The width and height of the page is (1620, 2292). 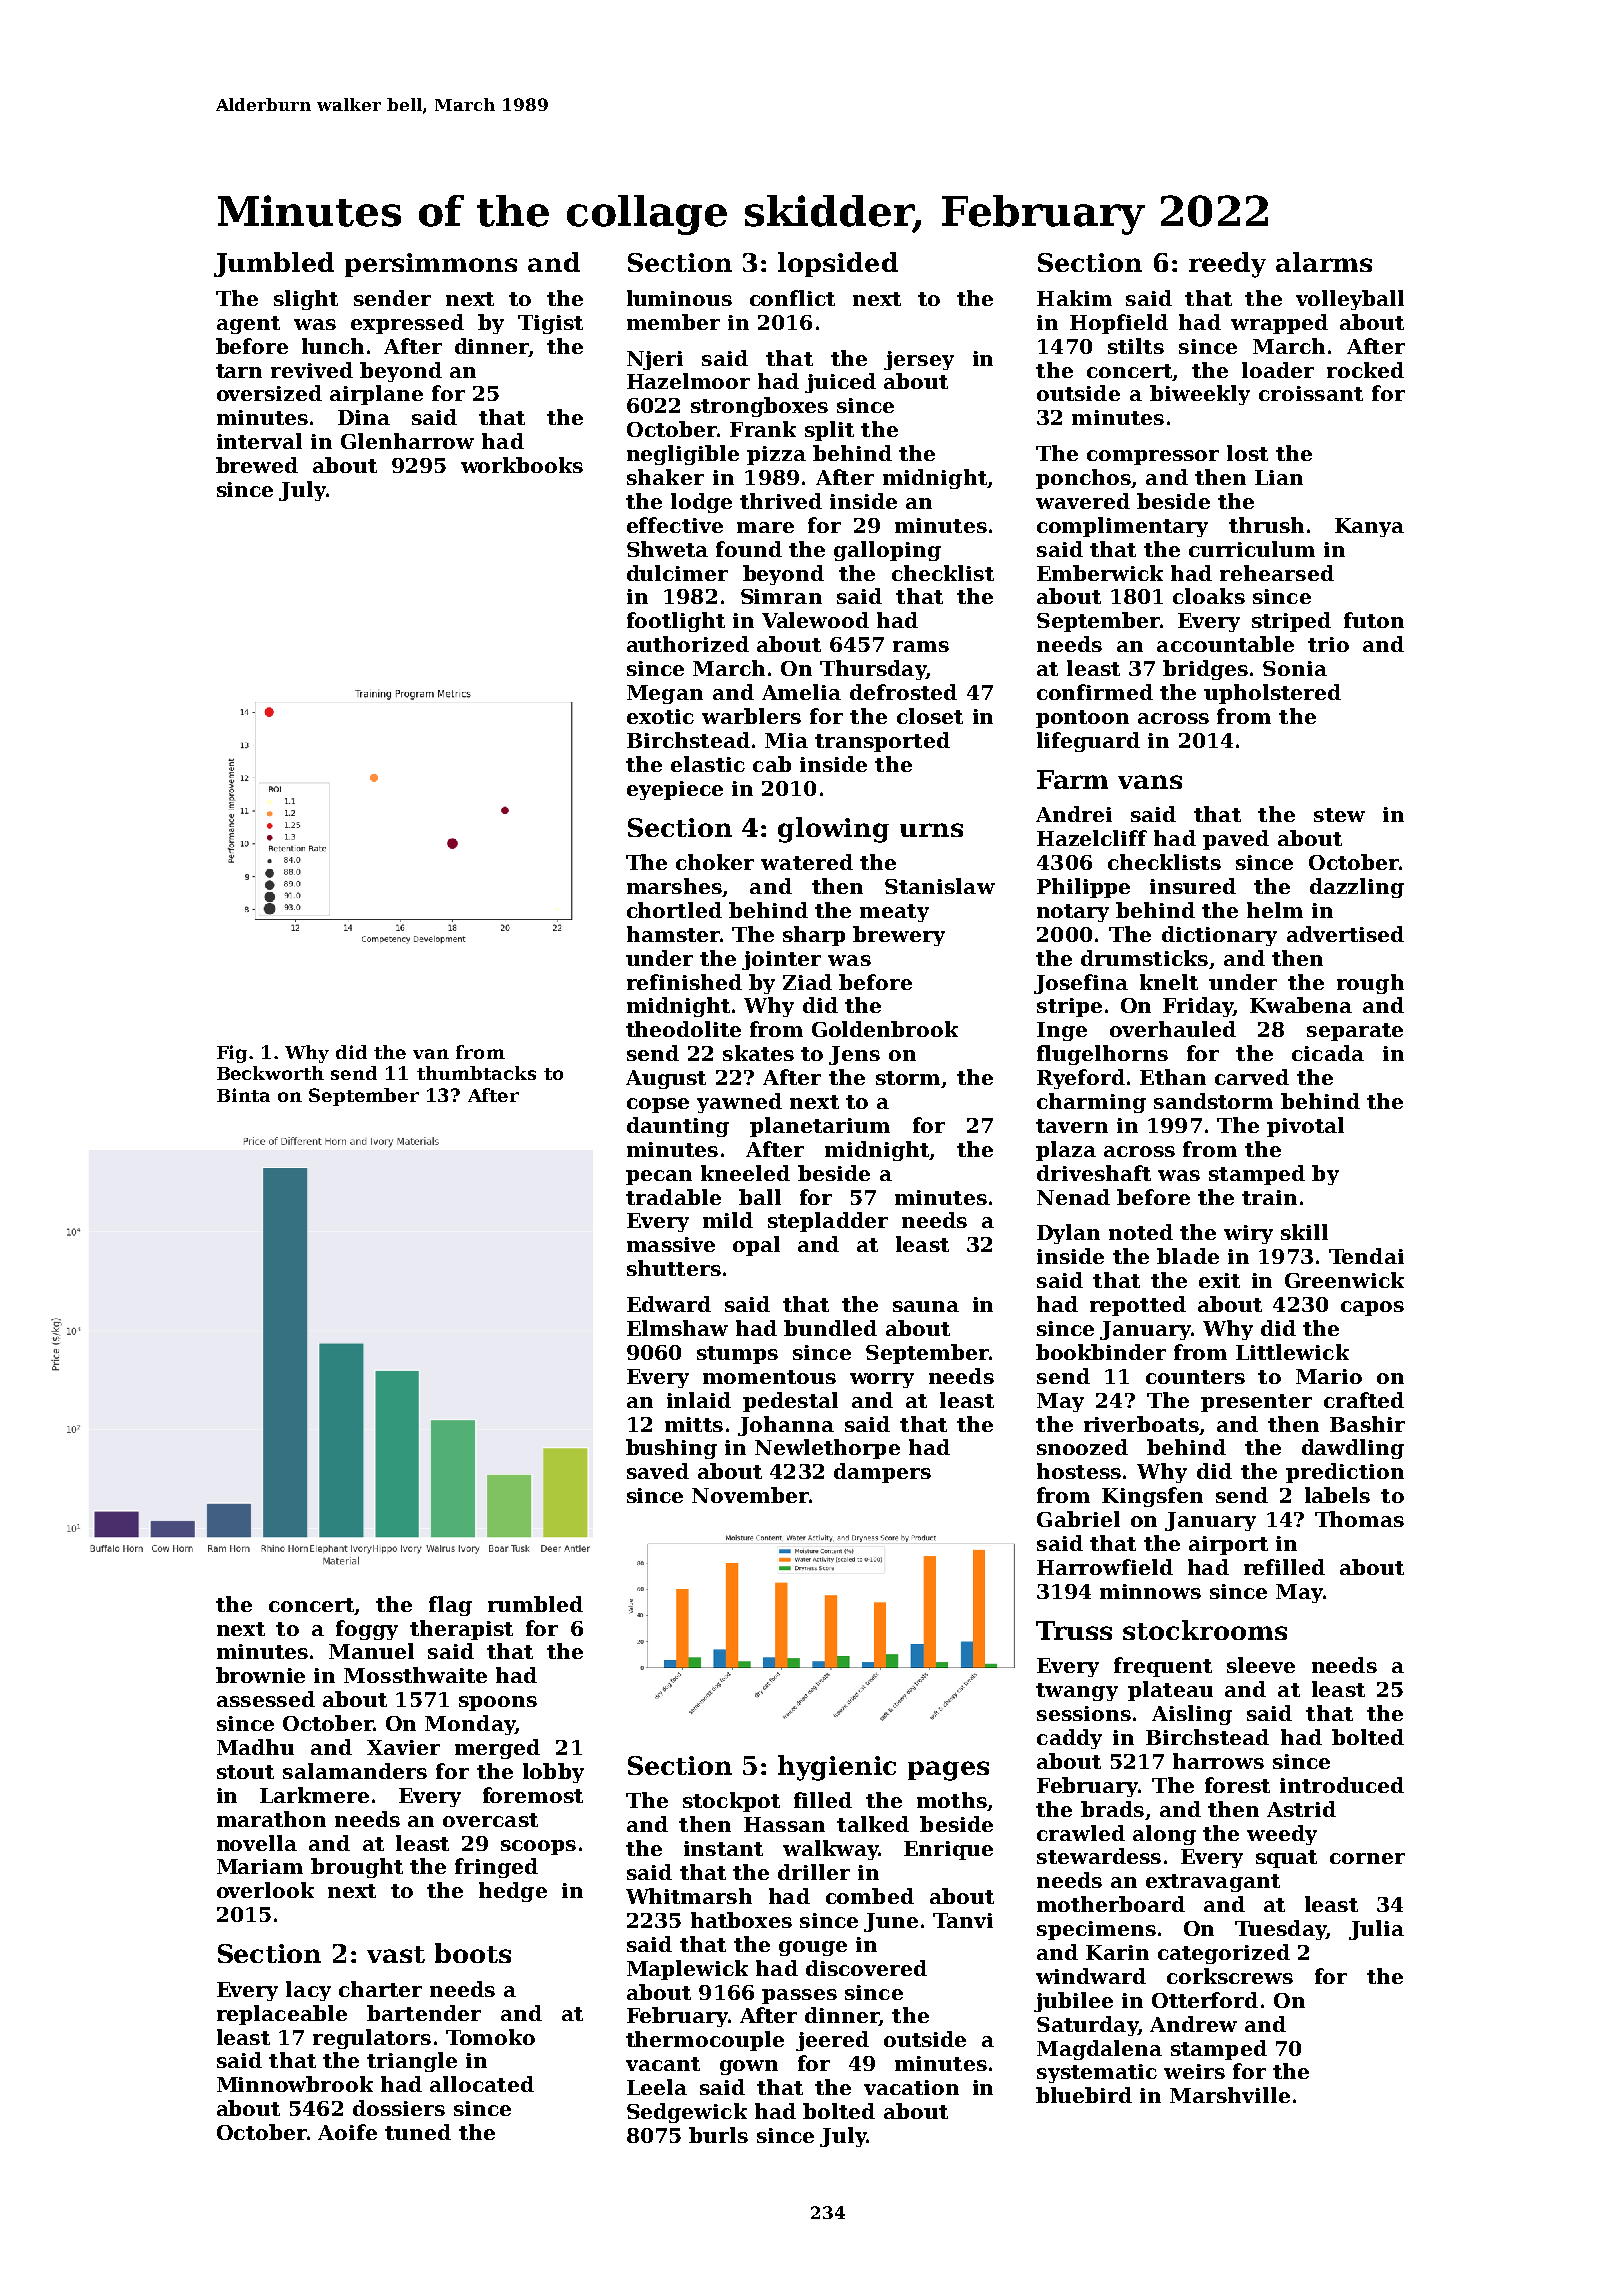 What do you see at coordinates (708, 764) in the page?
I see `elastic` at bounding box center [708, 764].
